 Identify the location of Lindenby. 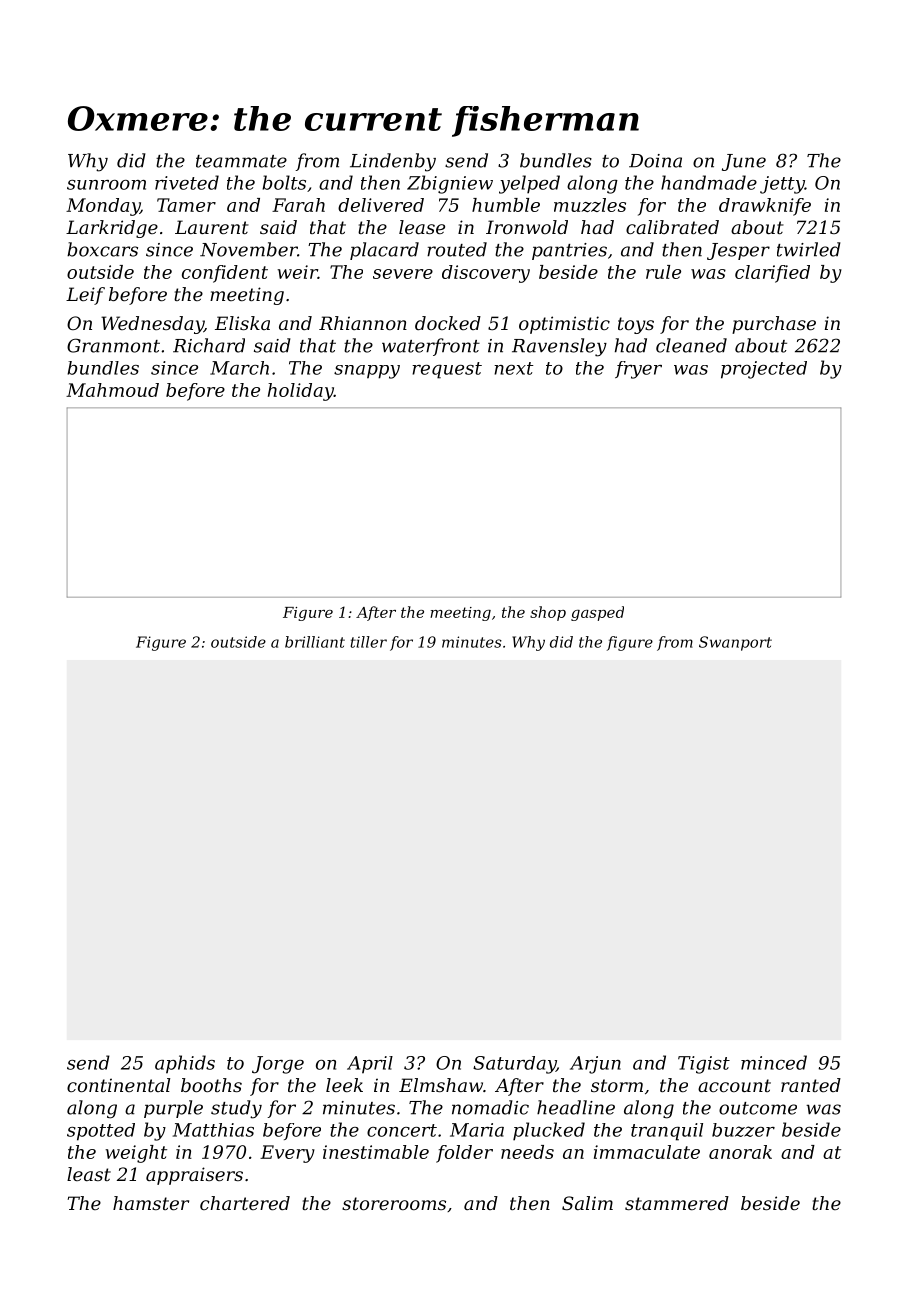
(393, 162).
